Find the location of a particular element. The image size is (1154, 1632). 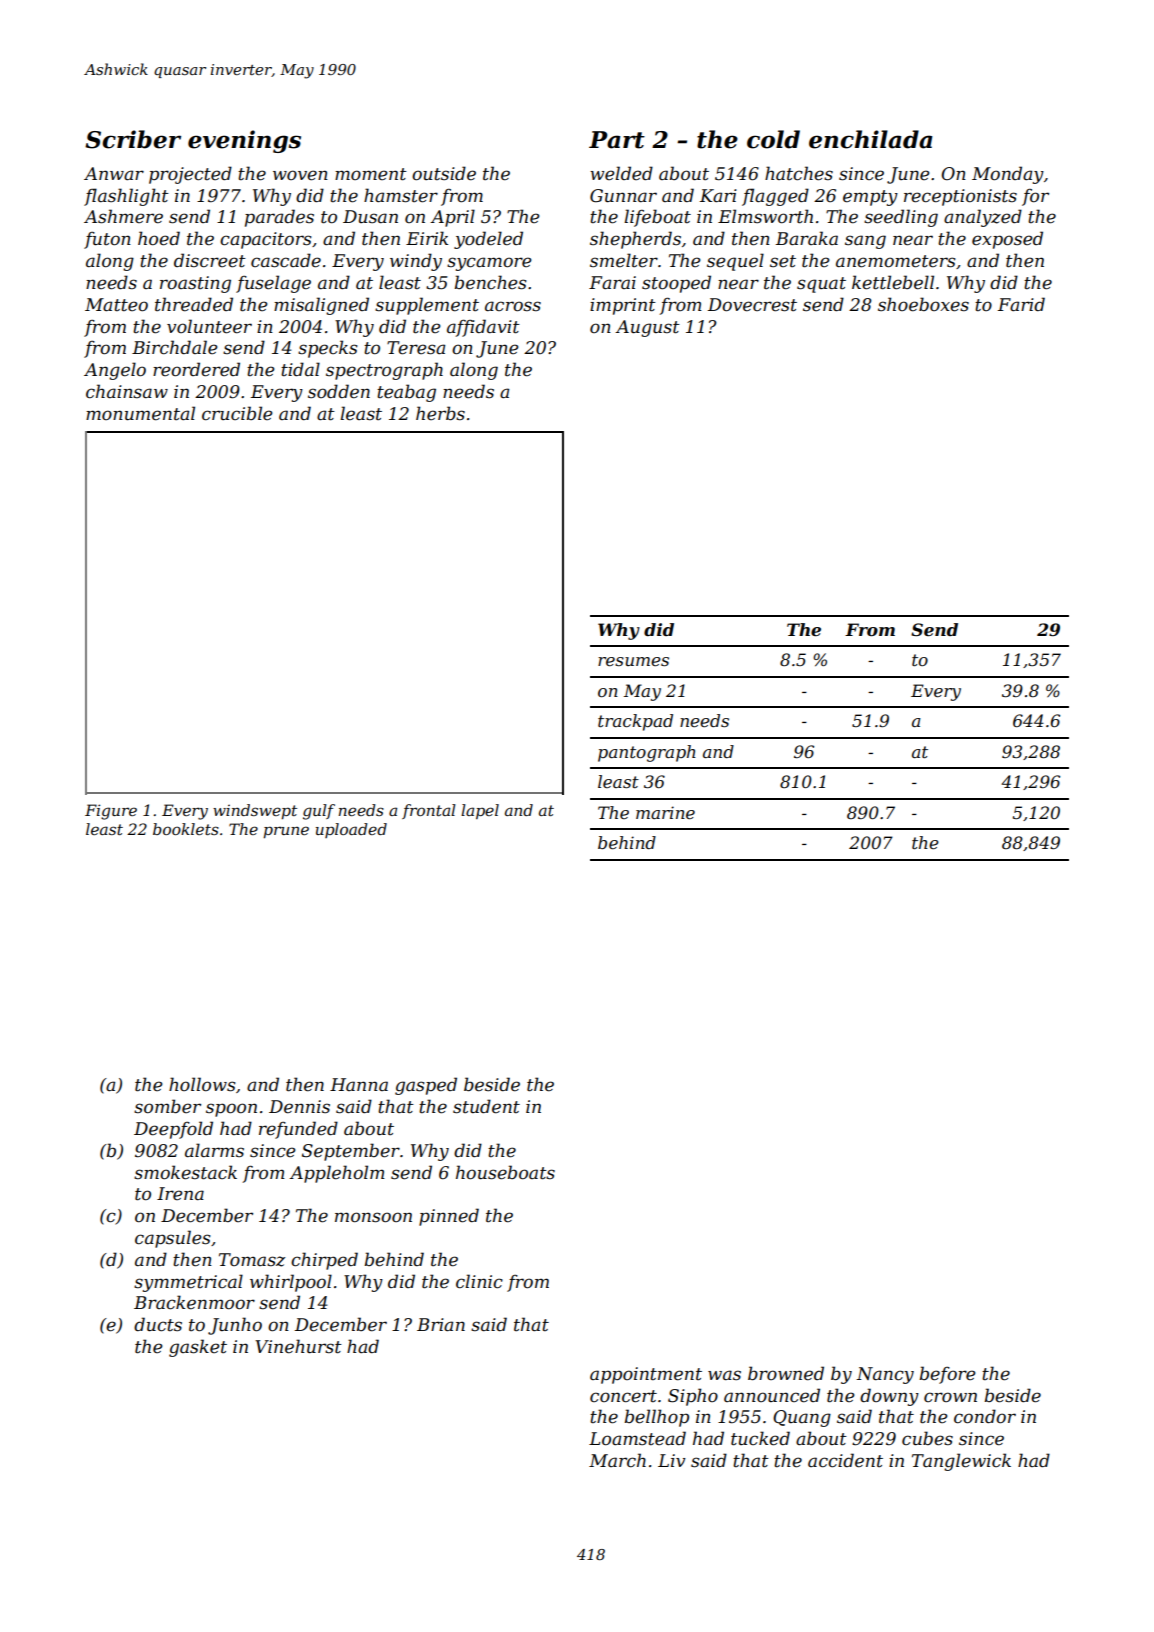

Scriber is located at coordinates (133, 139).
